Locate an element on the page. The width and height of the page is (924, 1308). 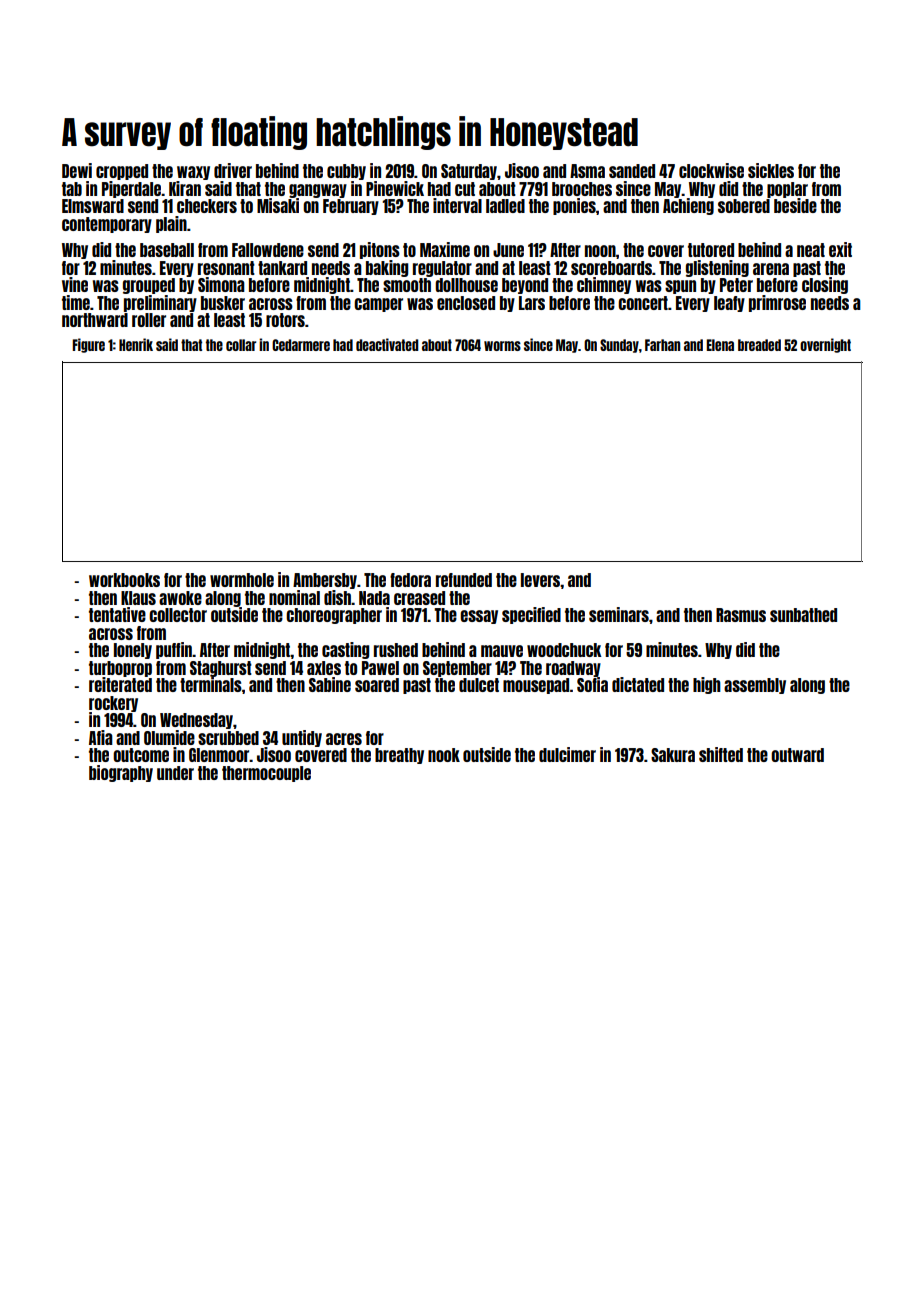
Afia is located at coordinates (101, 737).
